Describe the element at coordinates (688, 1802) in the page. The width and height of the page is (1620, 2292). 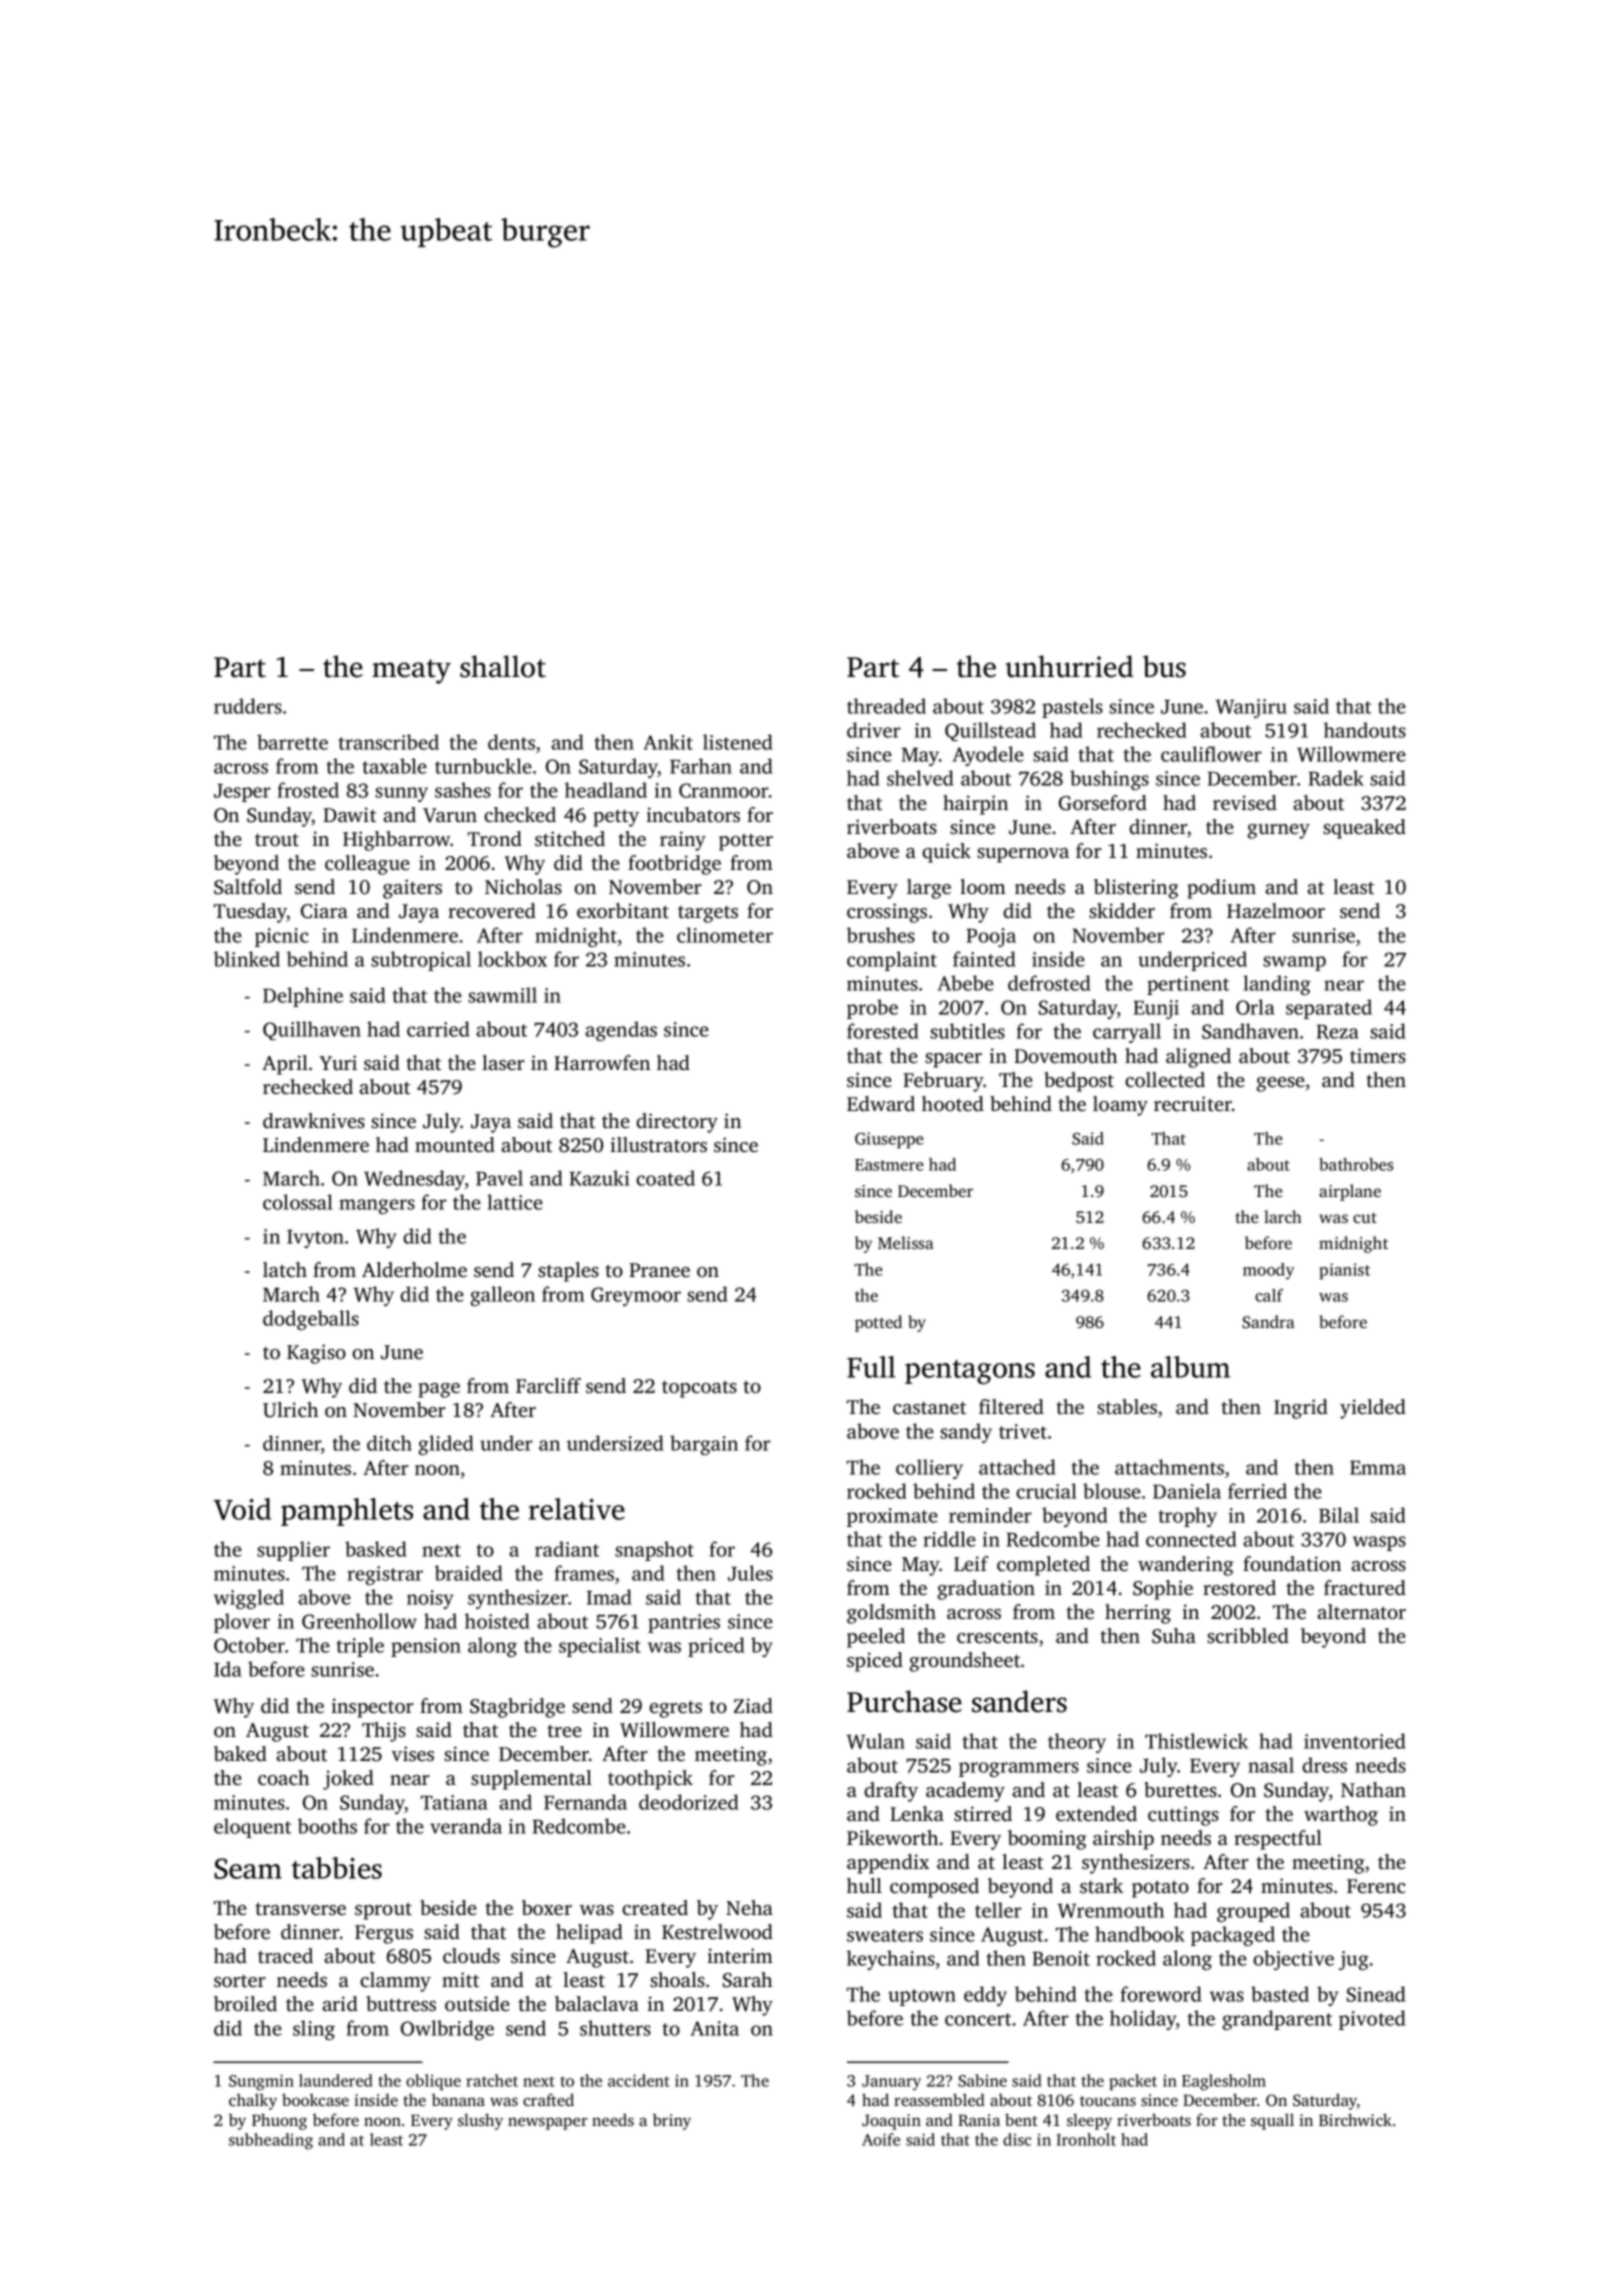
I see `deodorized` at that location.
